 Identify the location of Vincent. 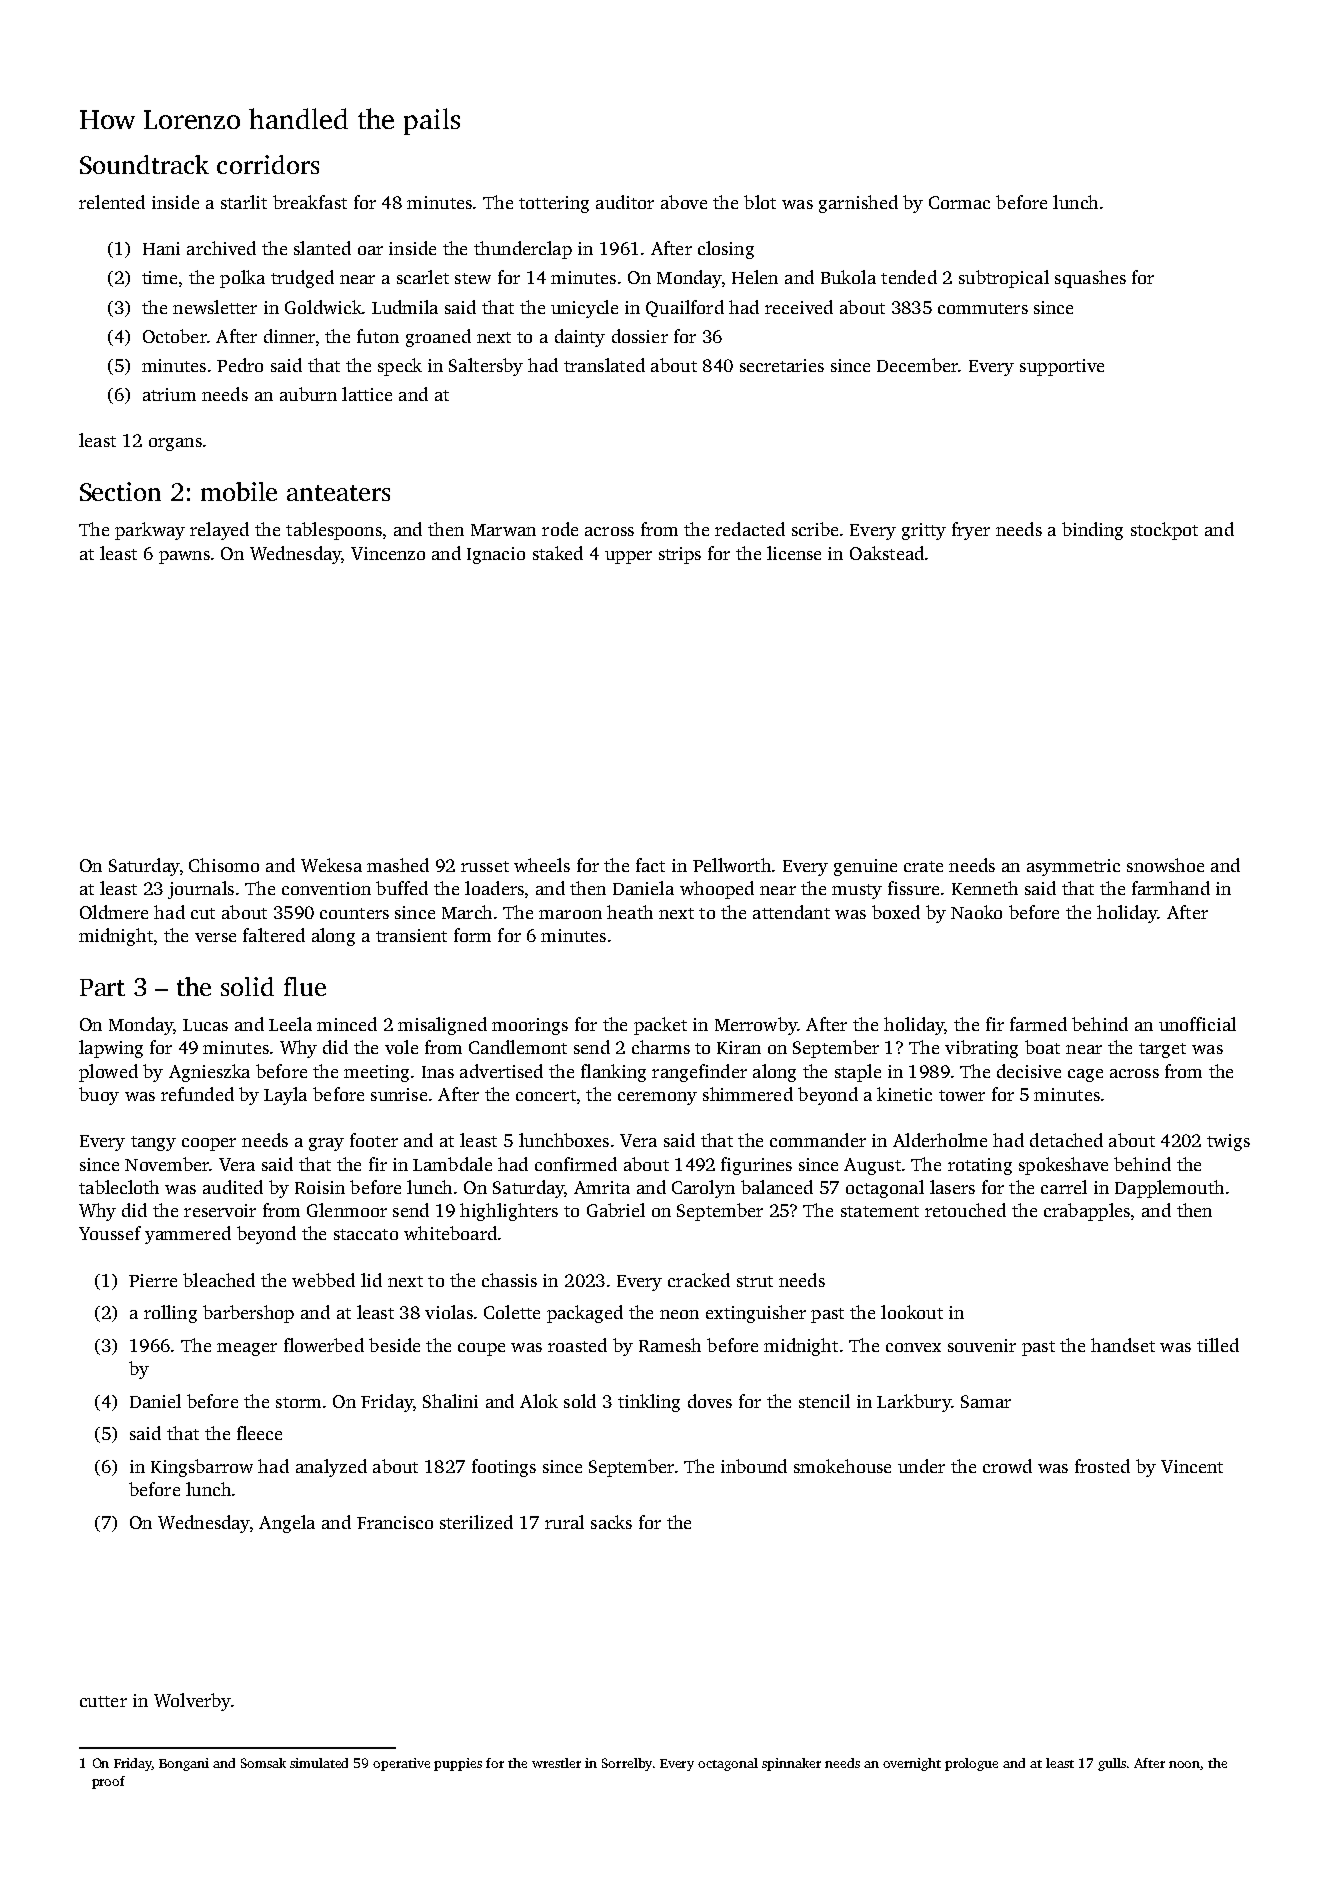
(1192, 1466).
